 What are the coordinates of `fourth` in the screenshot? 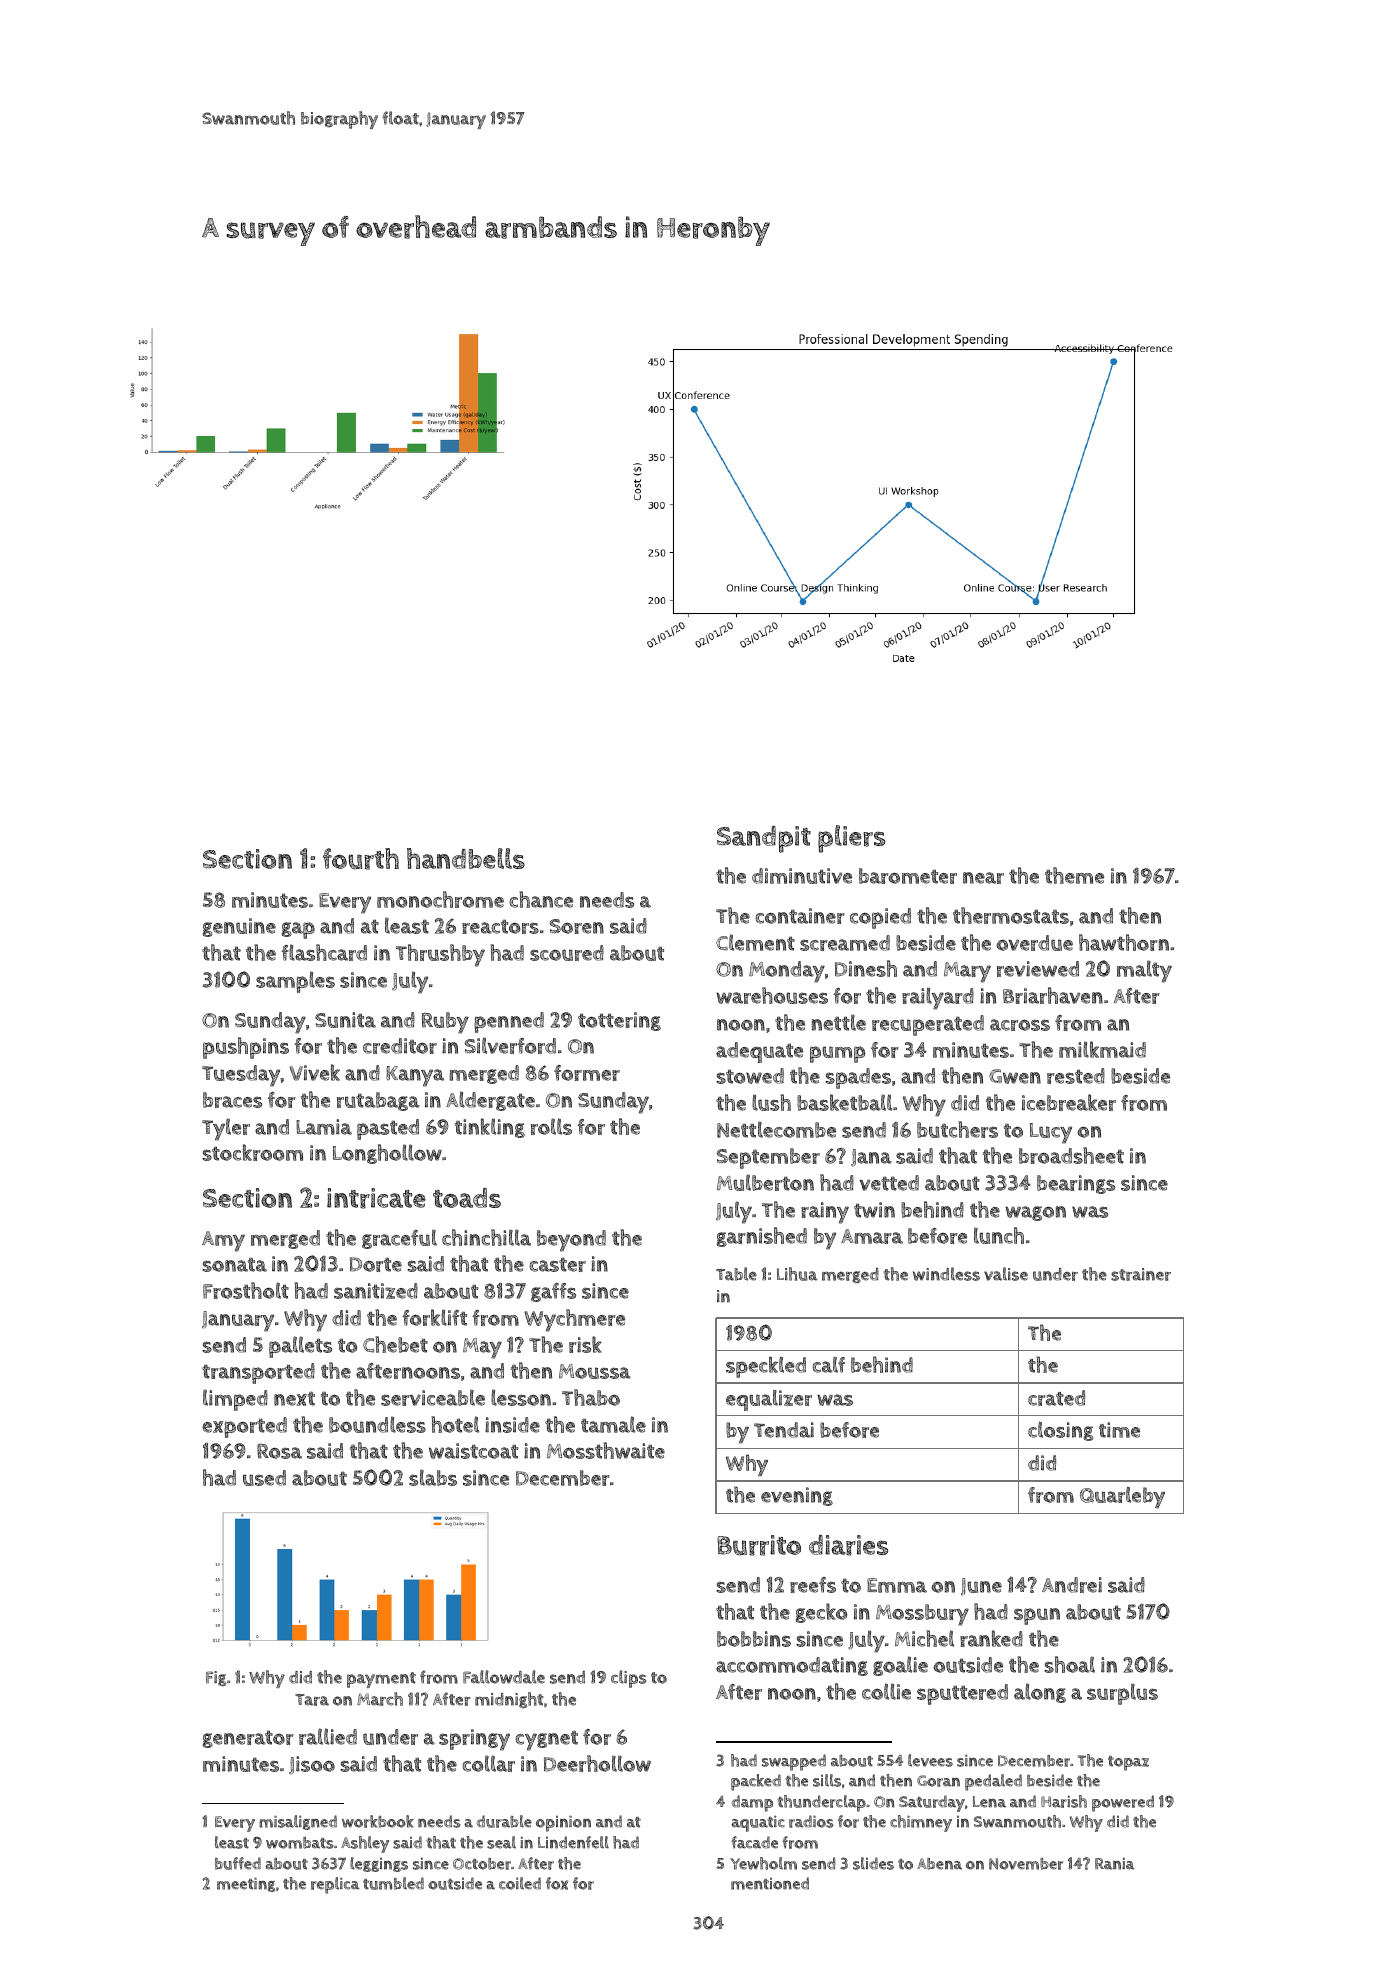 It's located at (361, 859).
